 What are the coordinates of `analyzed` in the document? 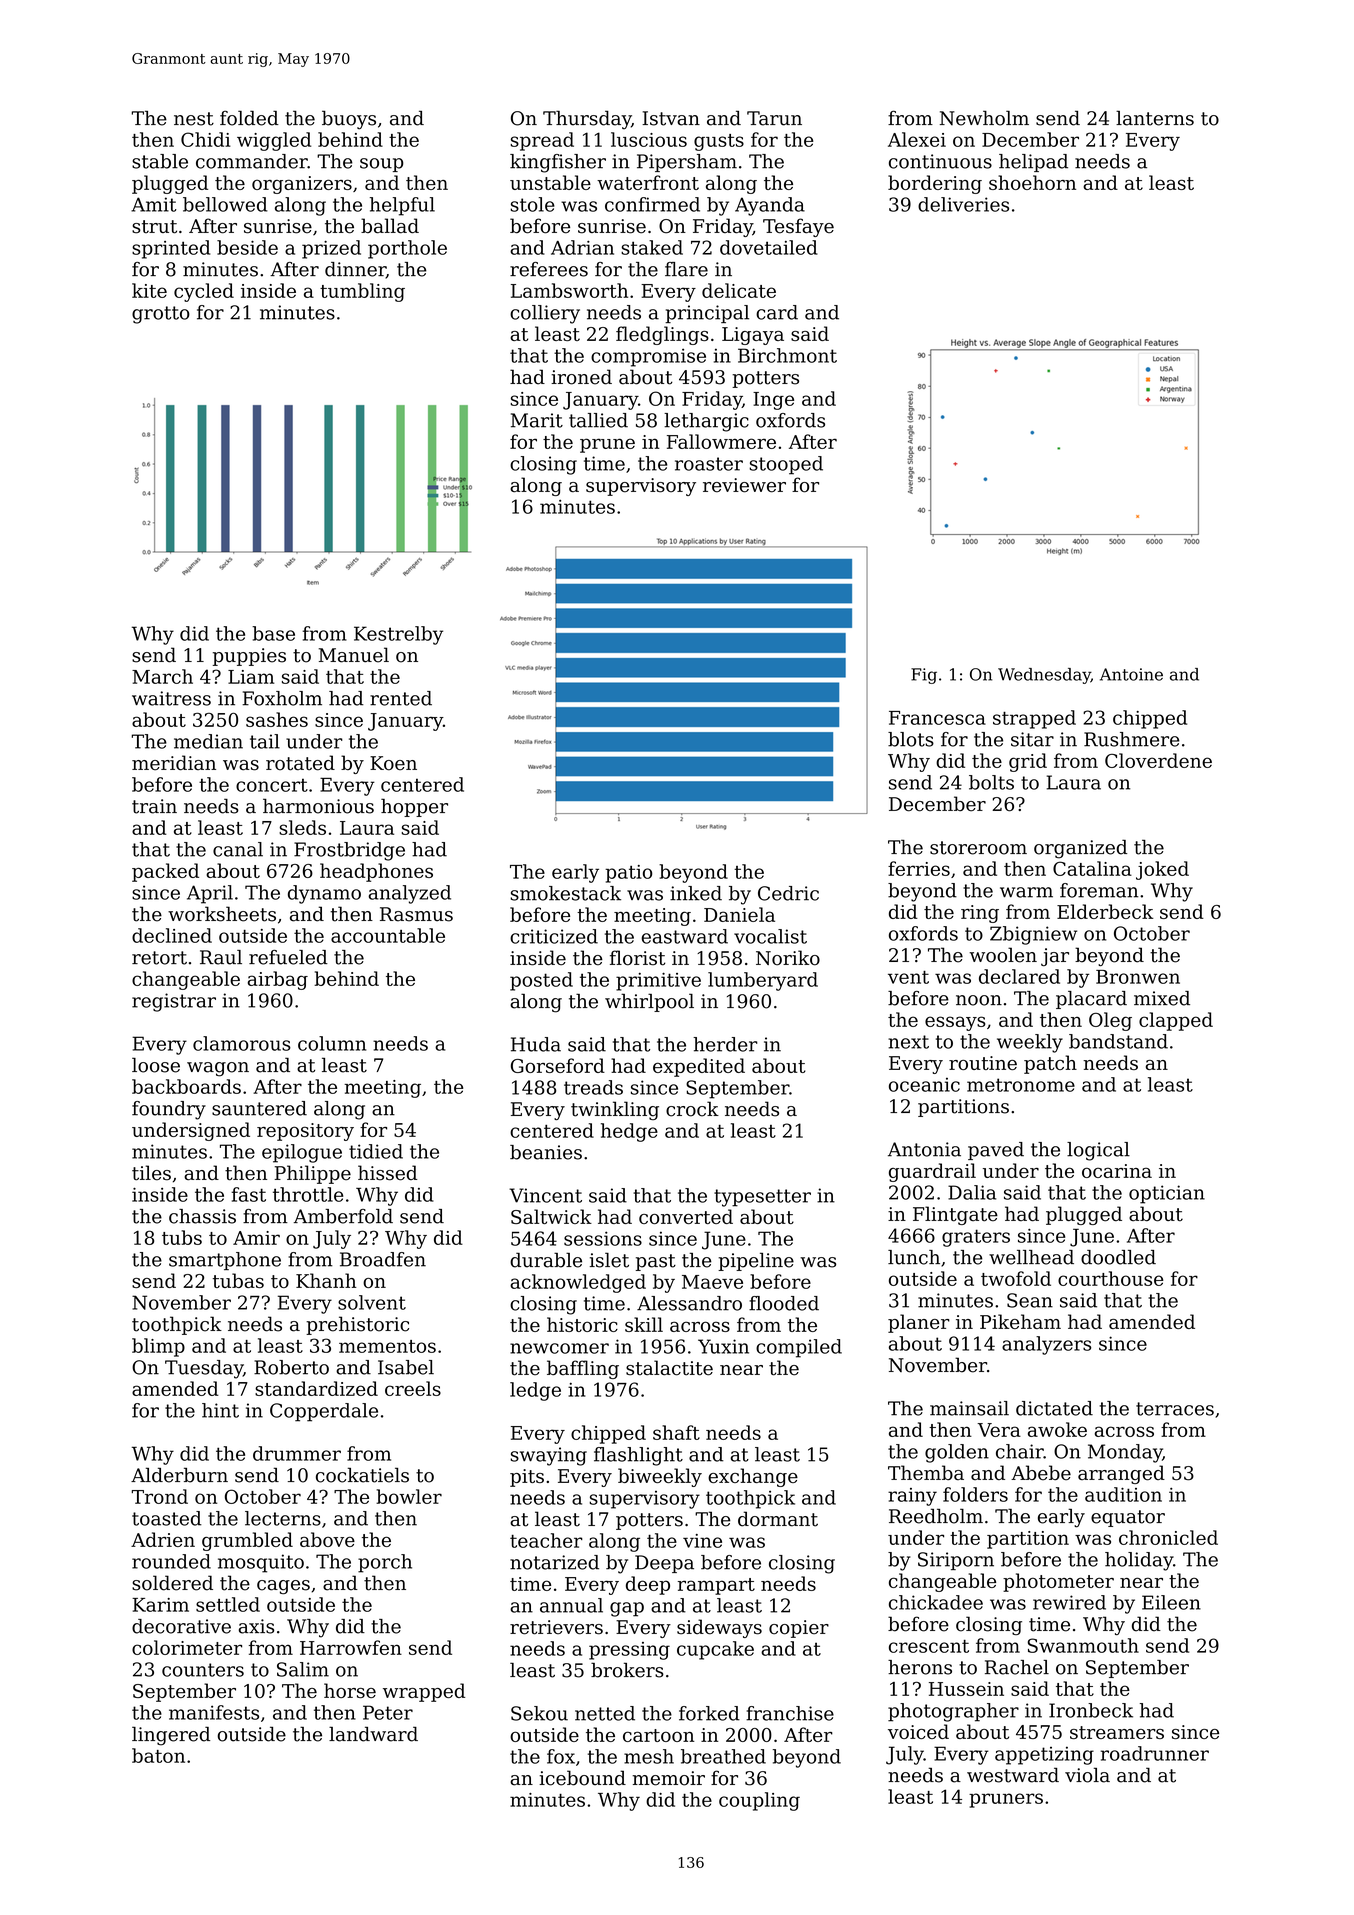 It's located at (409, 894).
